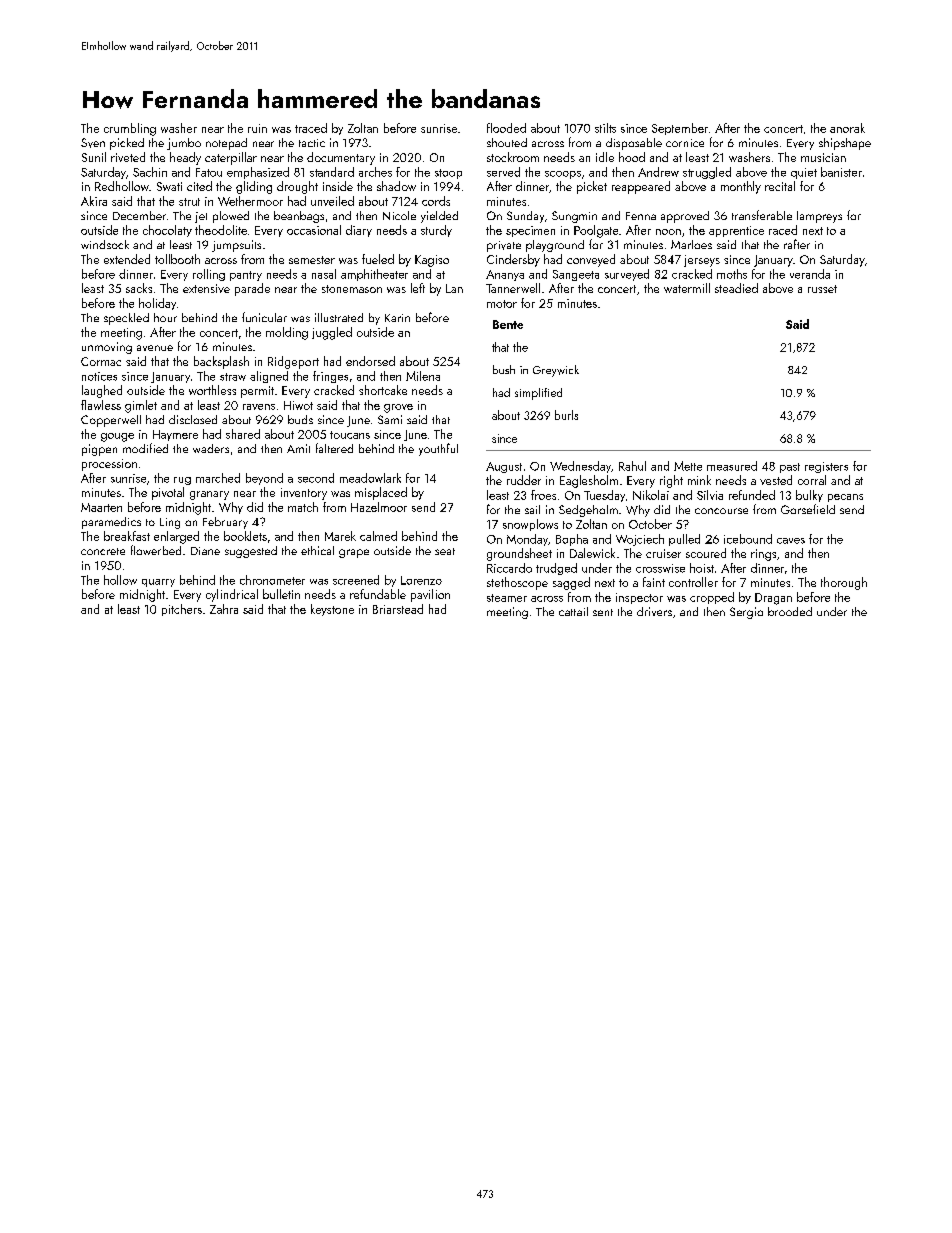  I want to click on anorak, so click(847, 128).
